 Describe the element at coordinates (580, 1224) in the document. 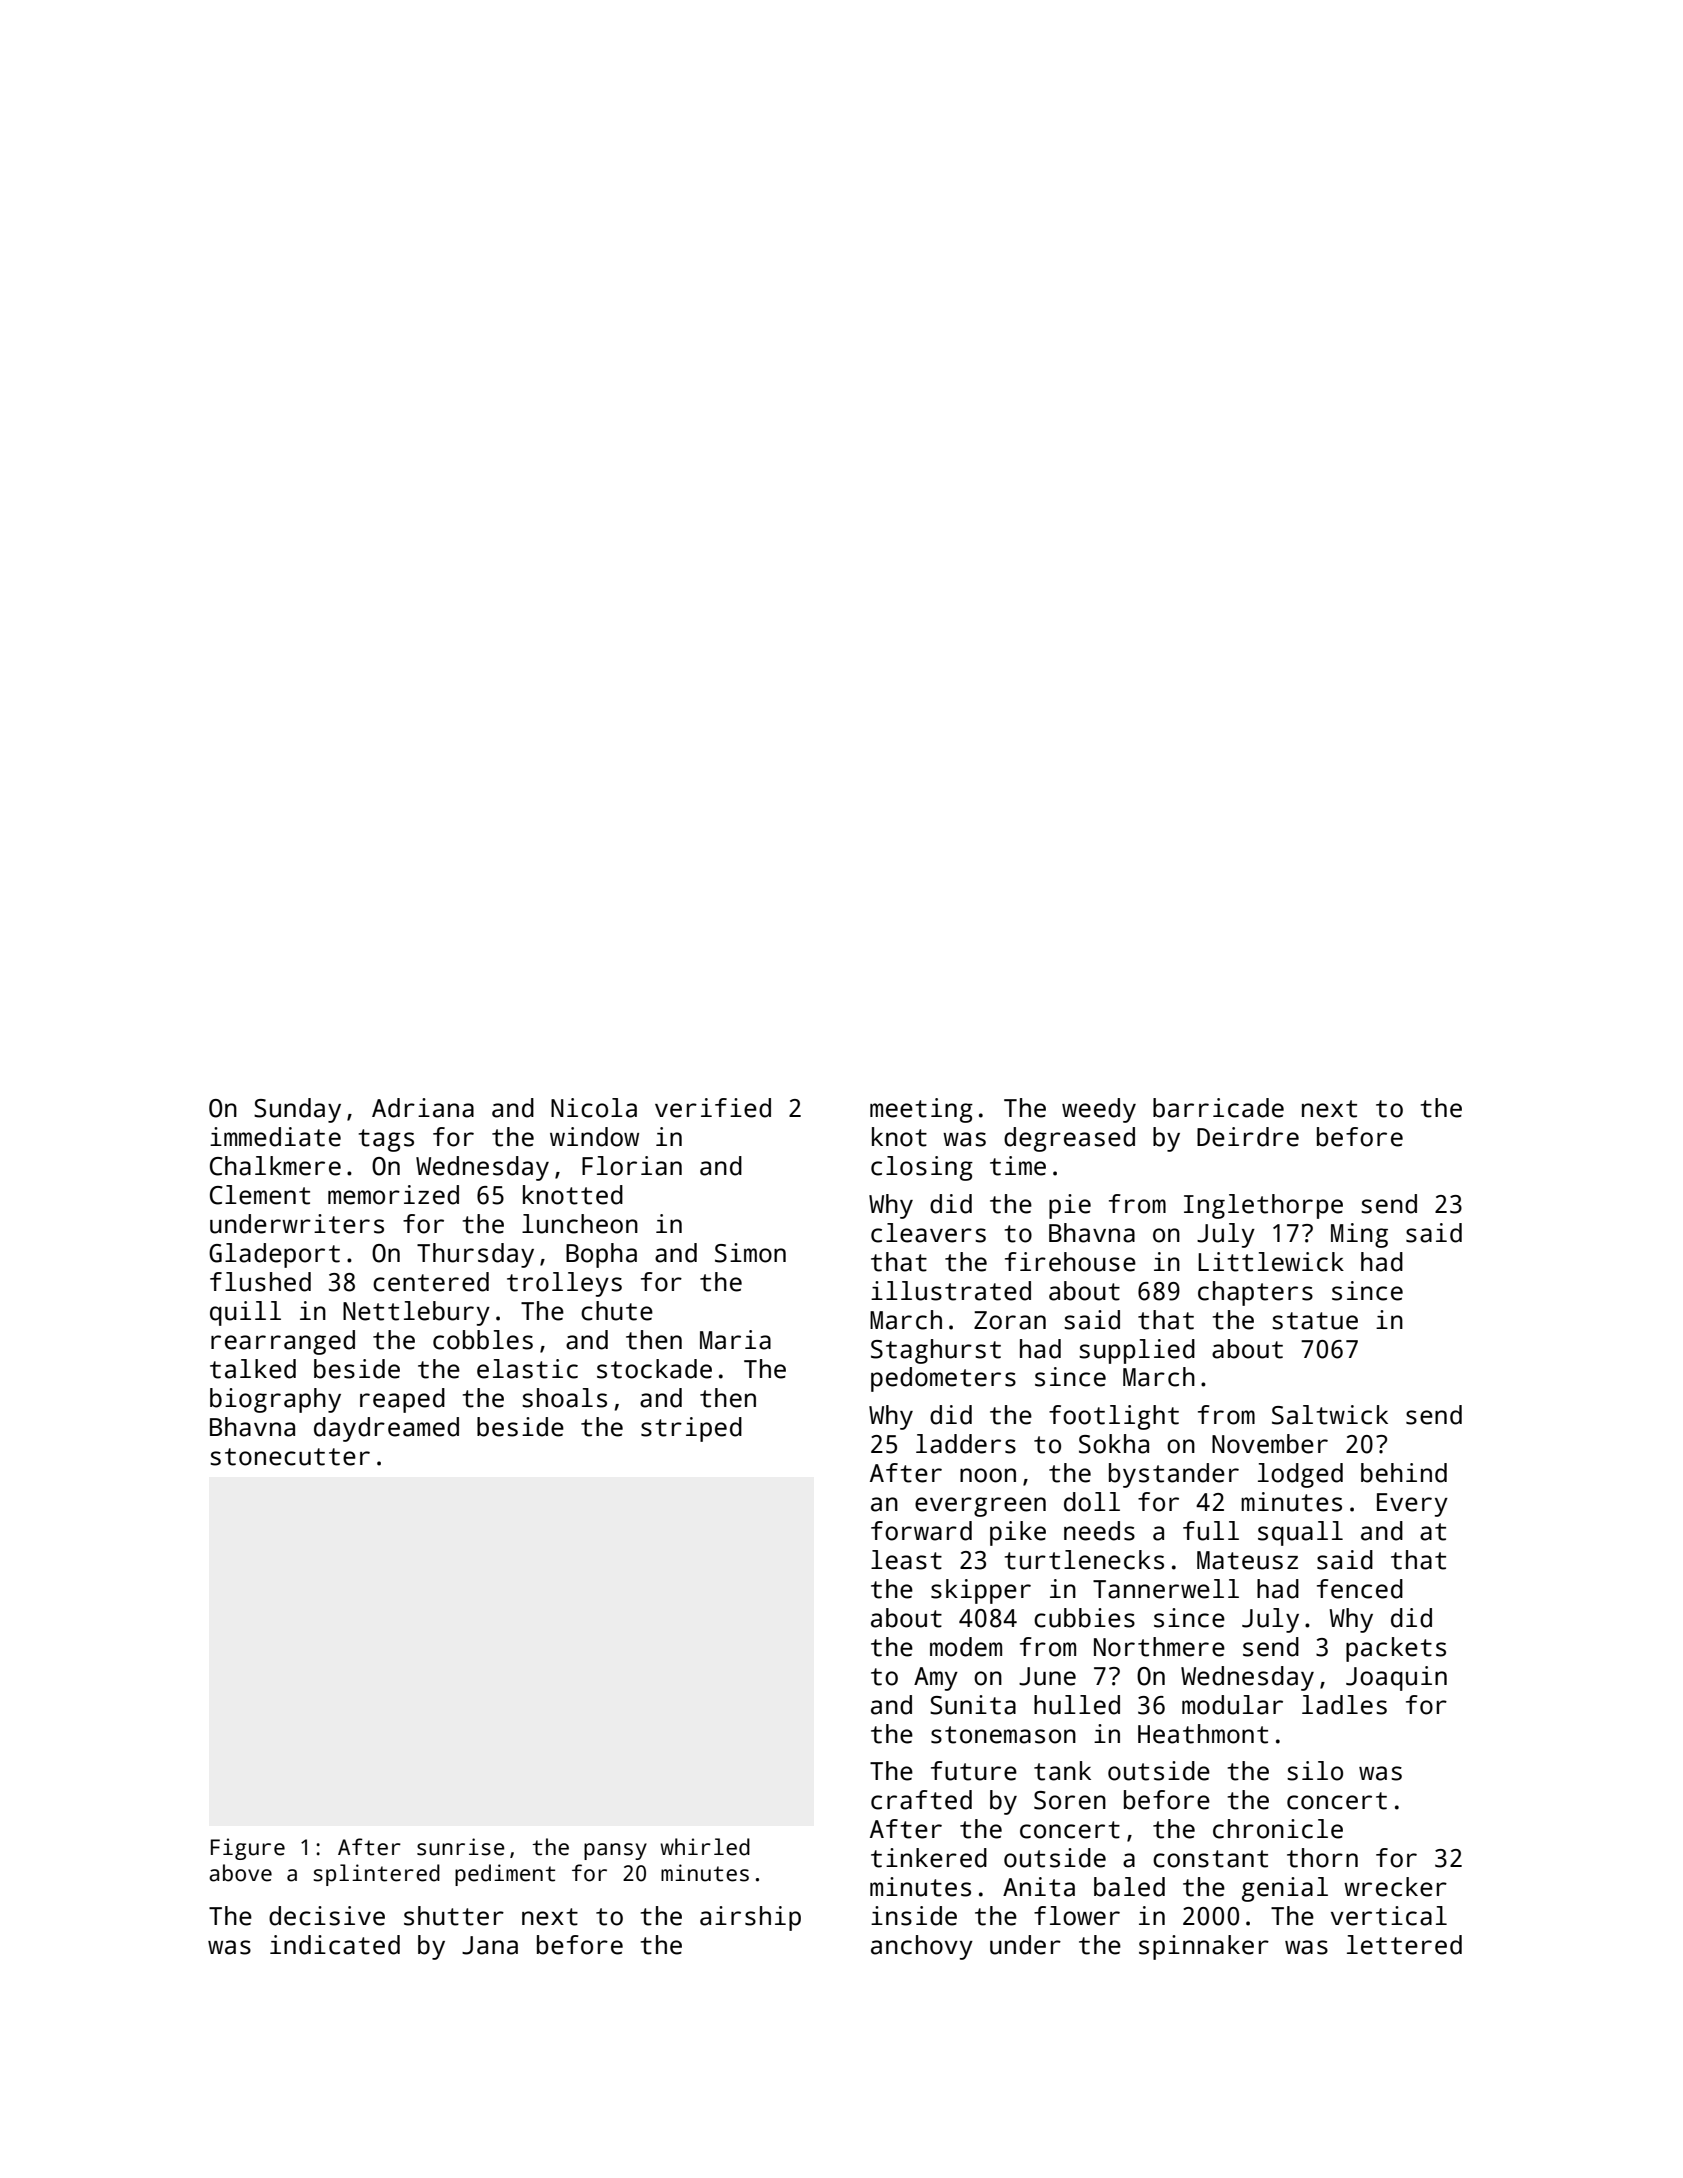

I see `luncheon` at that location.
